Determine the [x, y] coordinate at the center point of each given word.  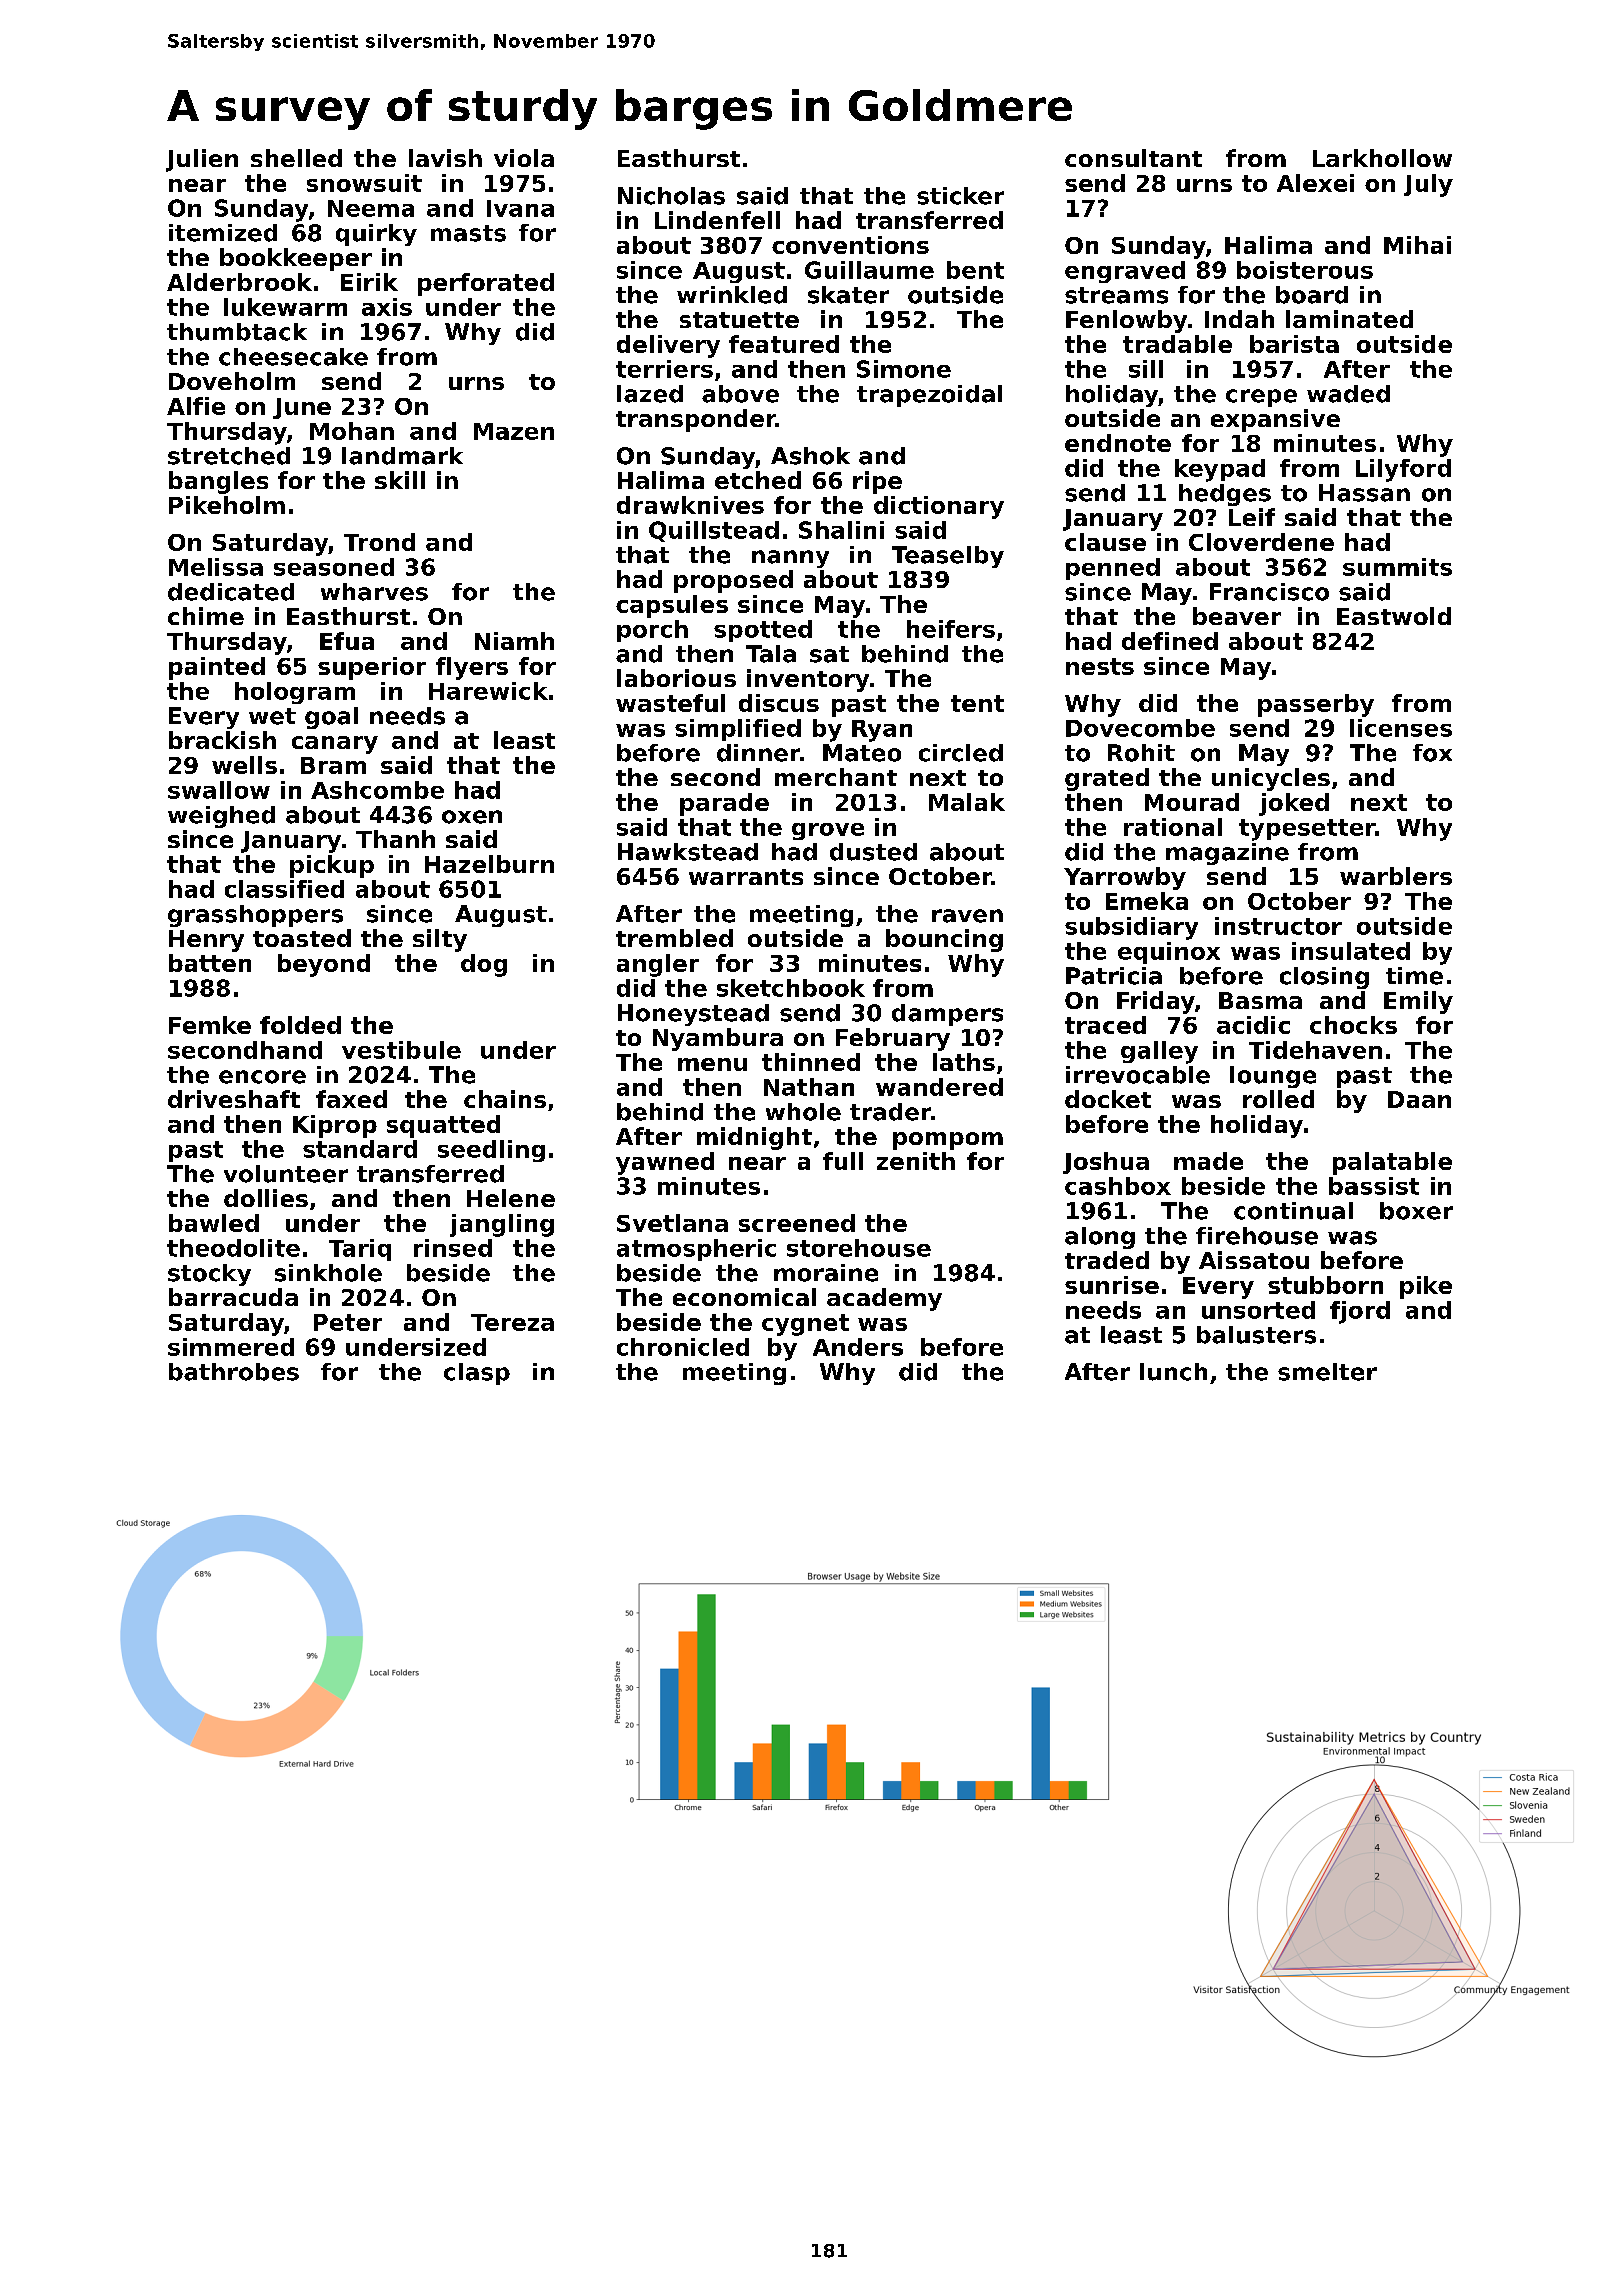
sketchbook [791, 988]
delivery [668, 346]
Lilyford [1403, 470]
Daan [1419, 1099]
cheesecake [293, 357]
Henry [206, 941]
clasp [477, 1374]
